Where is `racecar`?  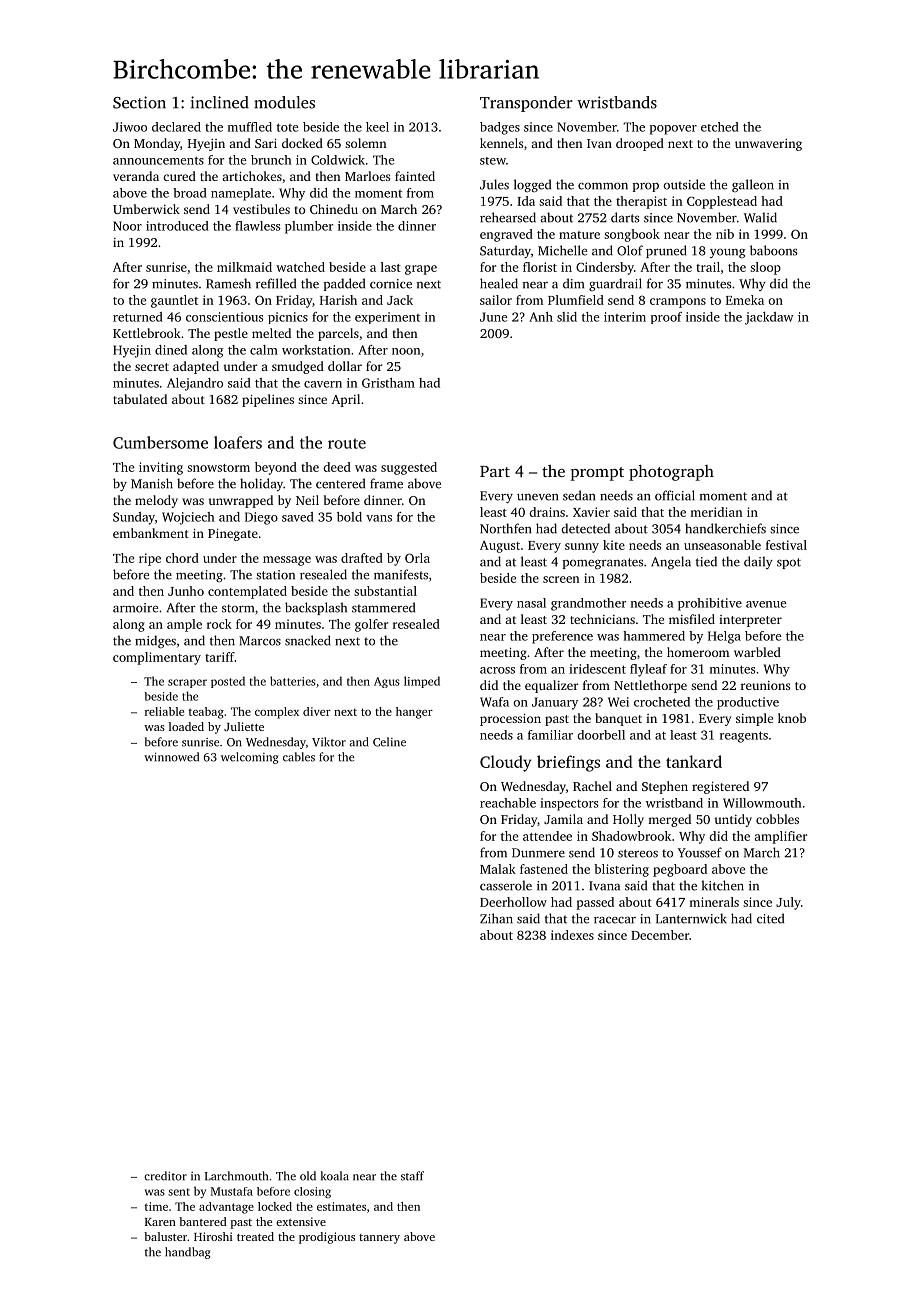 racecar is located at coordinates (615, 920).
